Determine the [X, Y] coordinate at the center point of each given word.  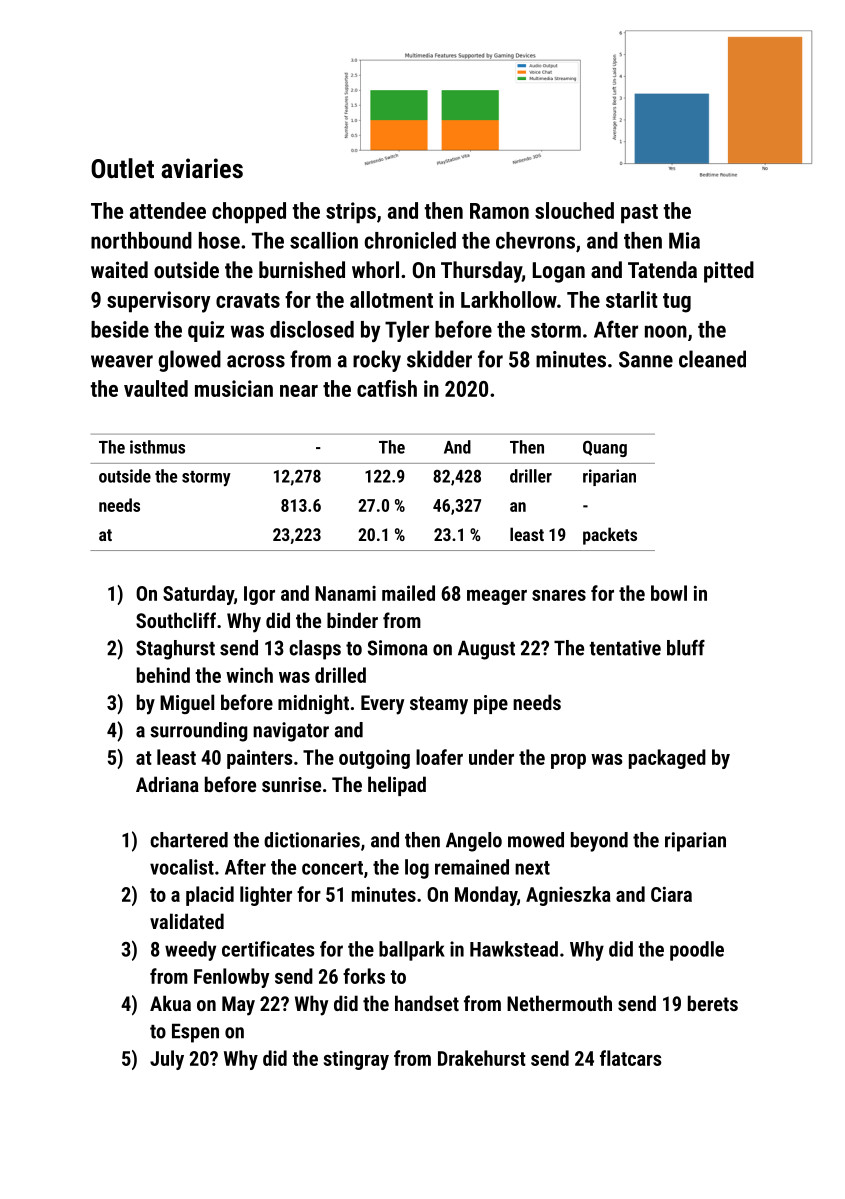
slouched [574, 210]
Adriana [167, 784]
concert [332, 868]
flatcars [631, 1058]
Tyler [407, 331]
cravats [248, 300]
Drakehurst [482, 1058]
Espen [195, 1033]
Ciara [671, 894]
